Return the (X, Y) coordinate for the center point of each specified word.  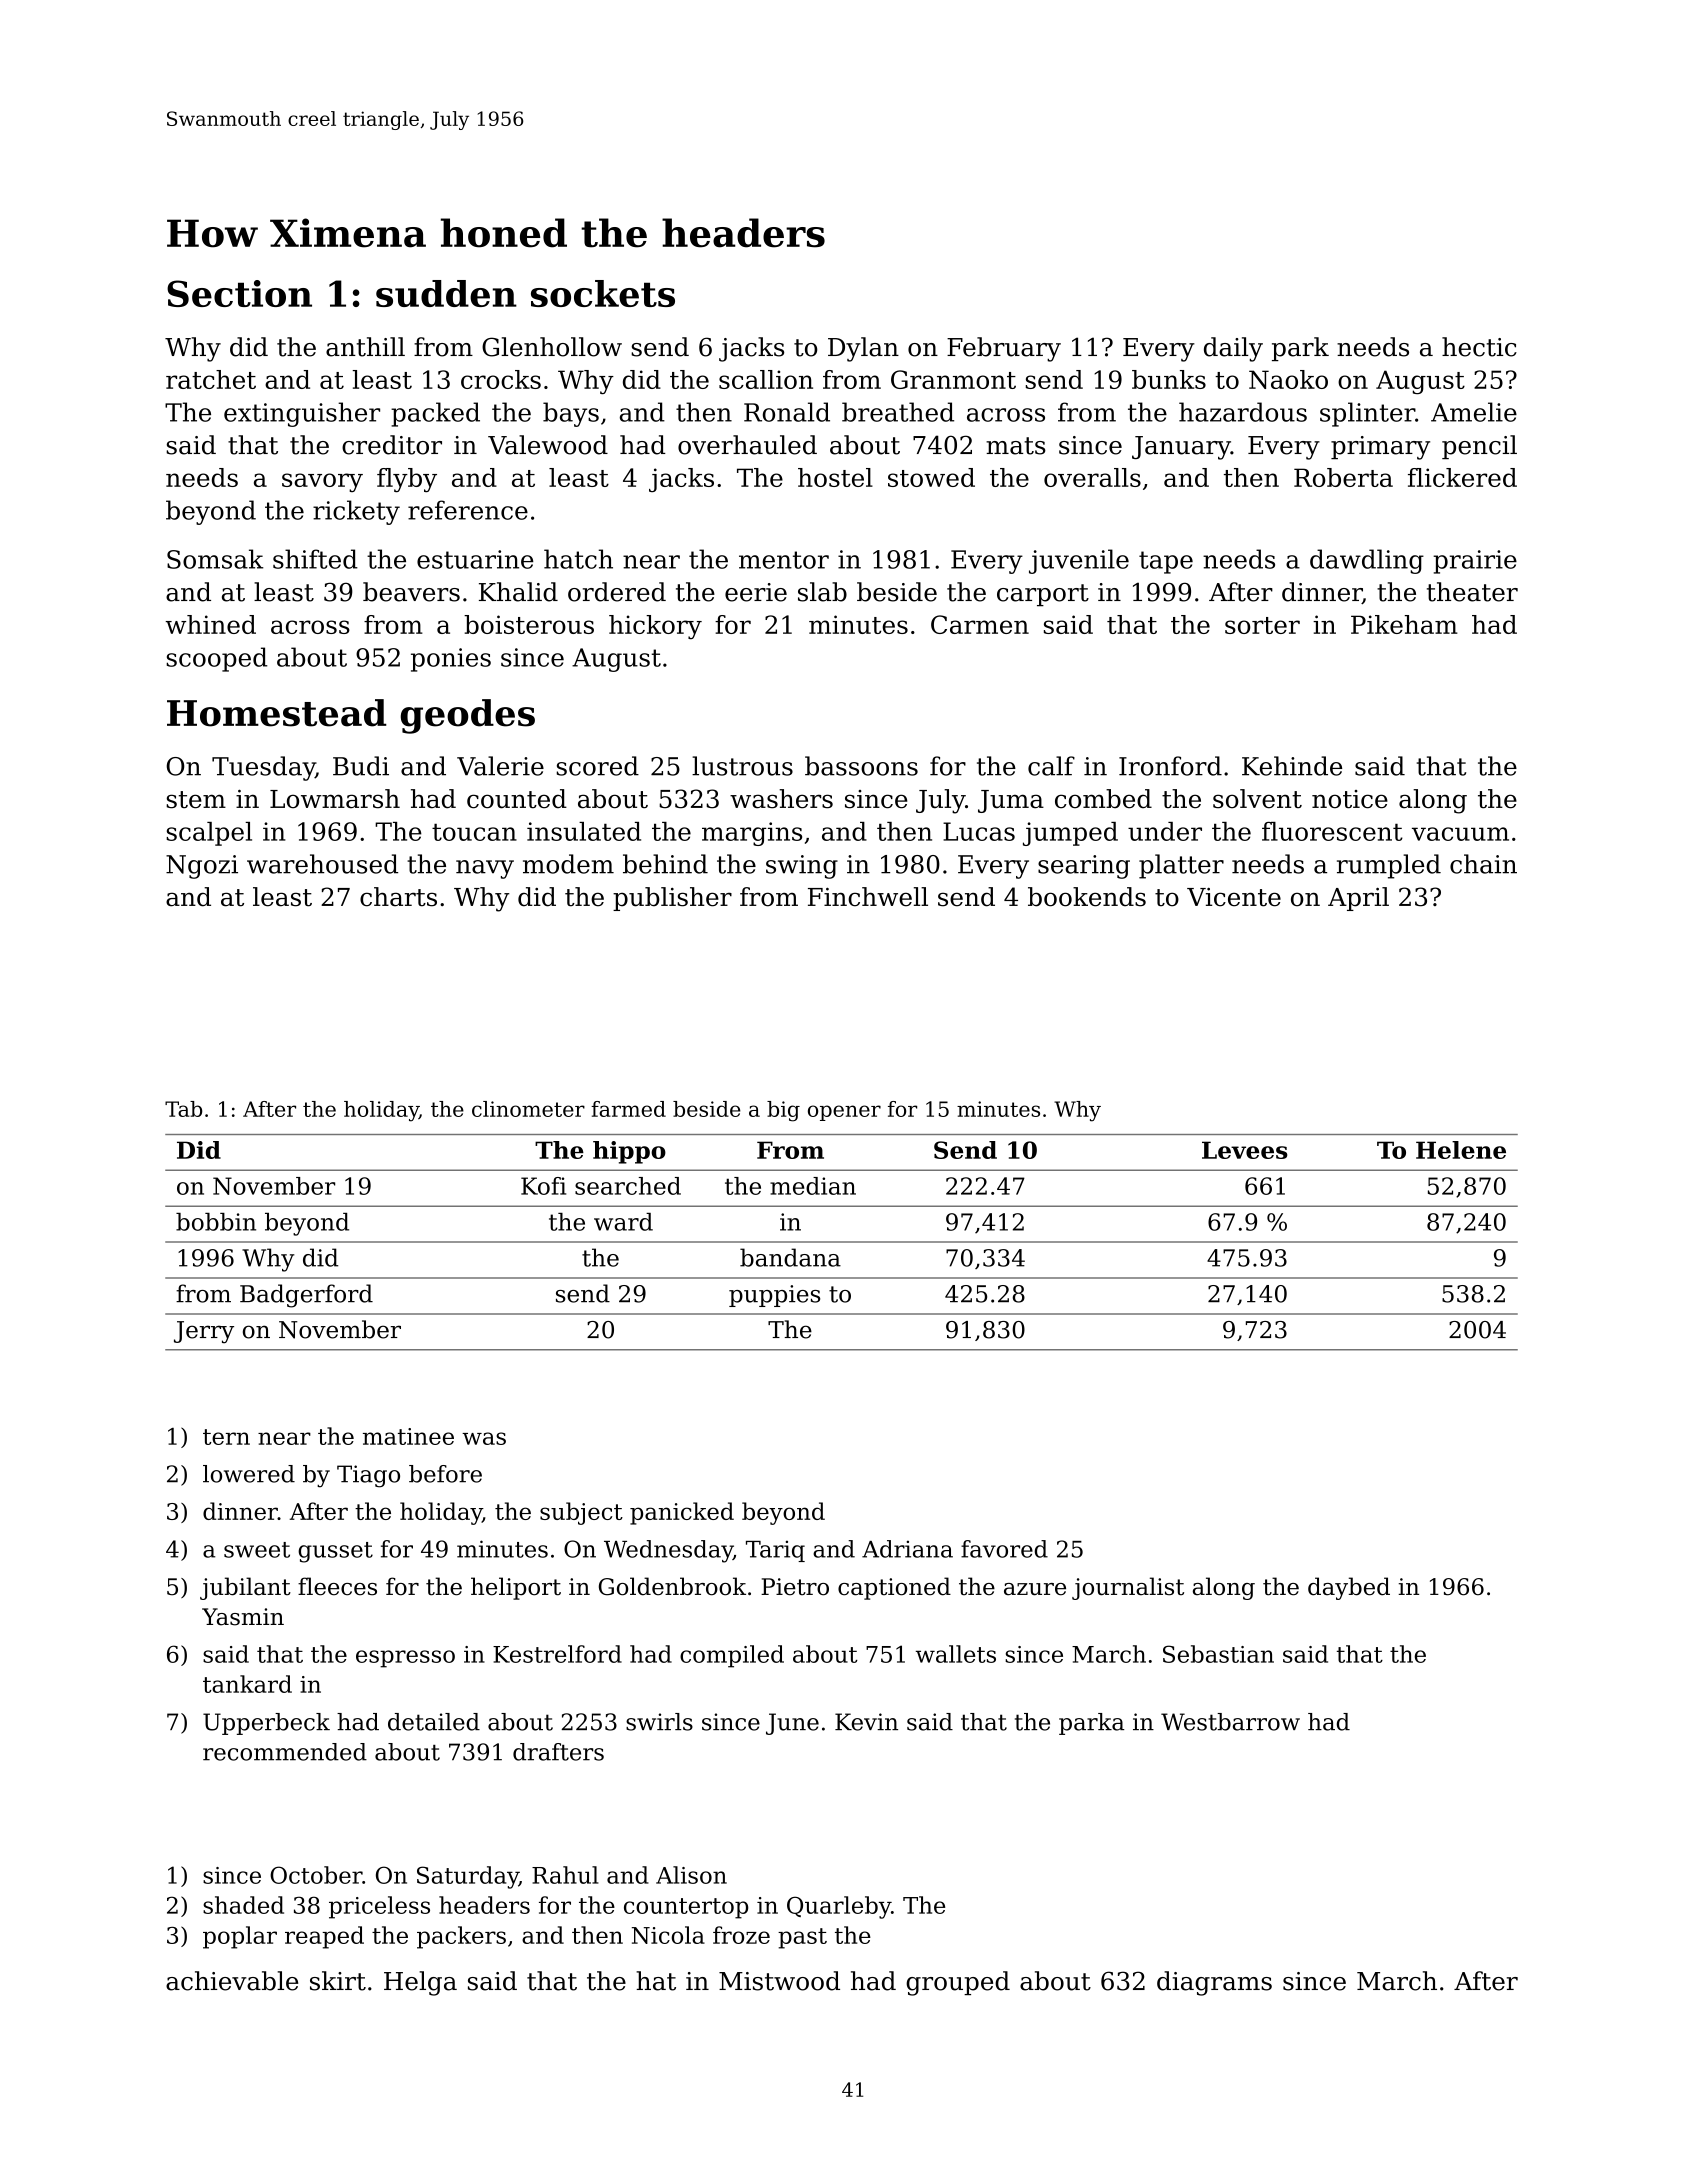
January (1181, 448)
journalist (1128, 1588)
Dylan (863, 349)
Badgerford (306, 1296)
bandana (790, 1257)
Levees (1245, 1150)
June (792, 1724)
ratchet (211, 379)
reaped (324, 1937)
